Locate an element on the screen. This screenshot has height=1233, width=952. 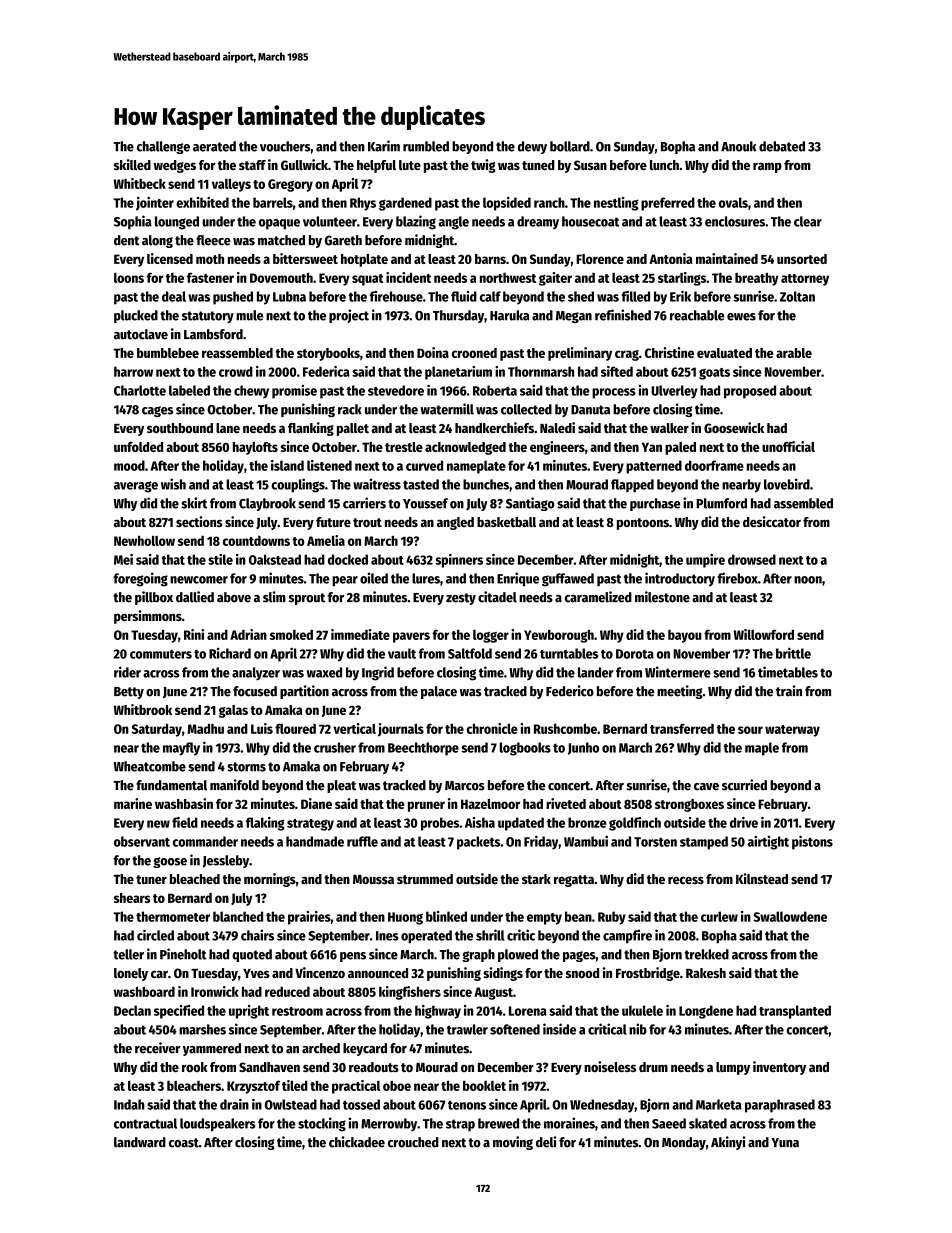
loons is located at coordinates (129, 278).
